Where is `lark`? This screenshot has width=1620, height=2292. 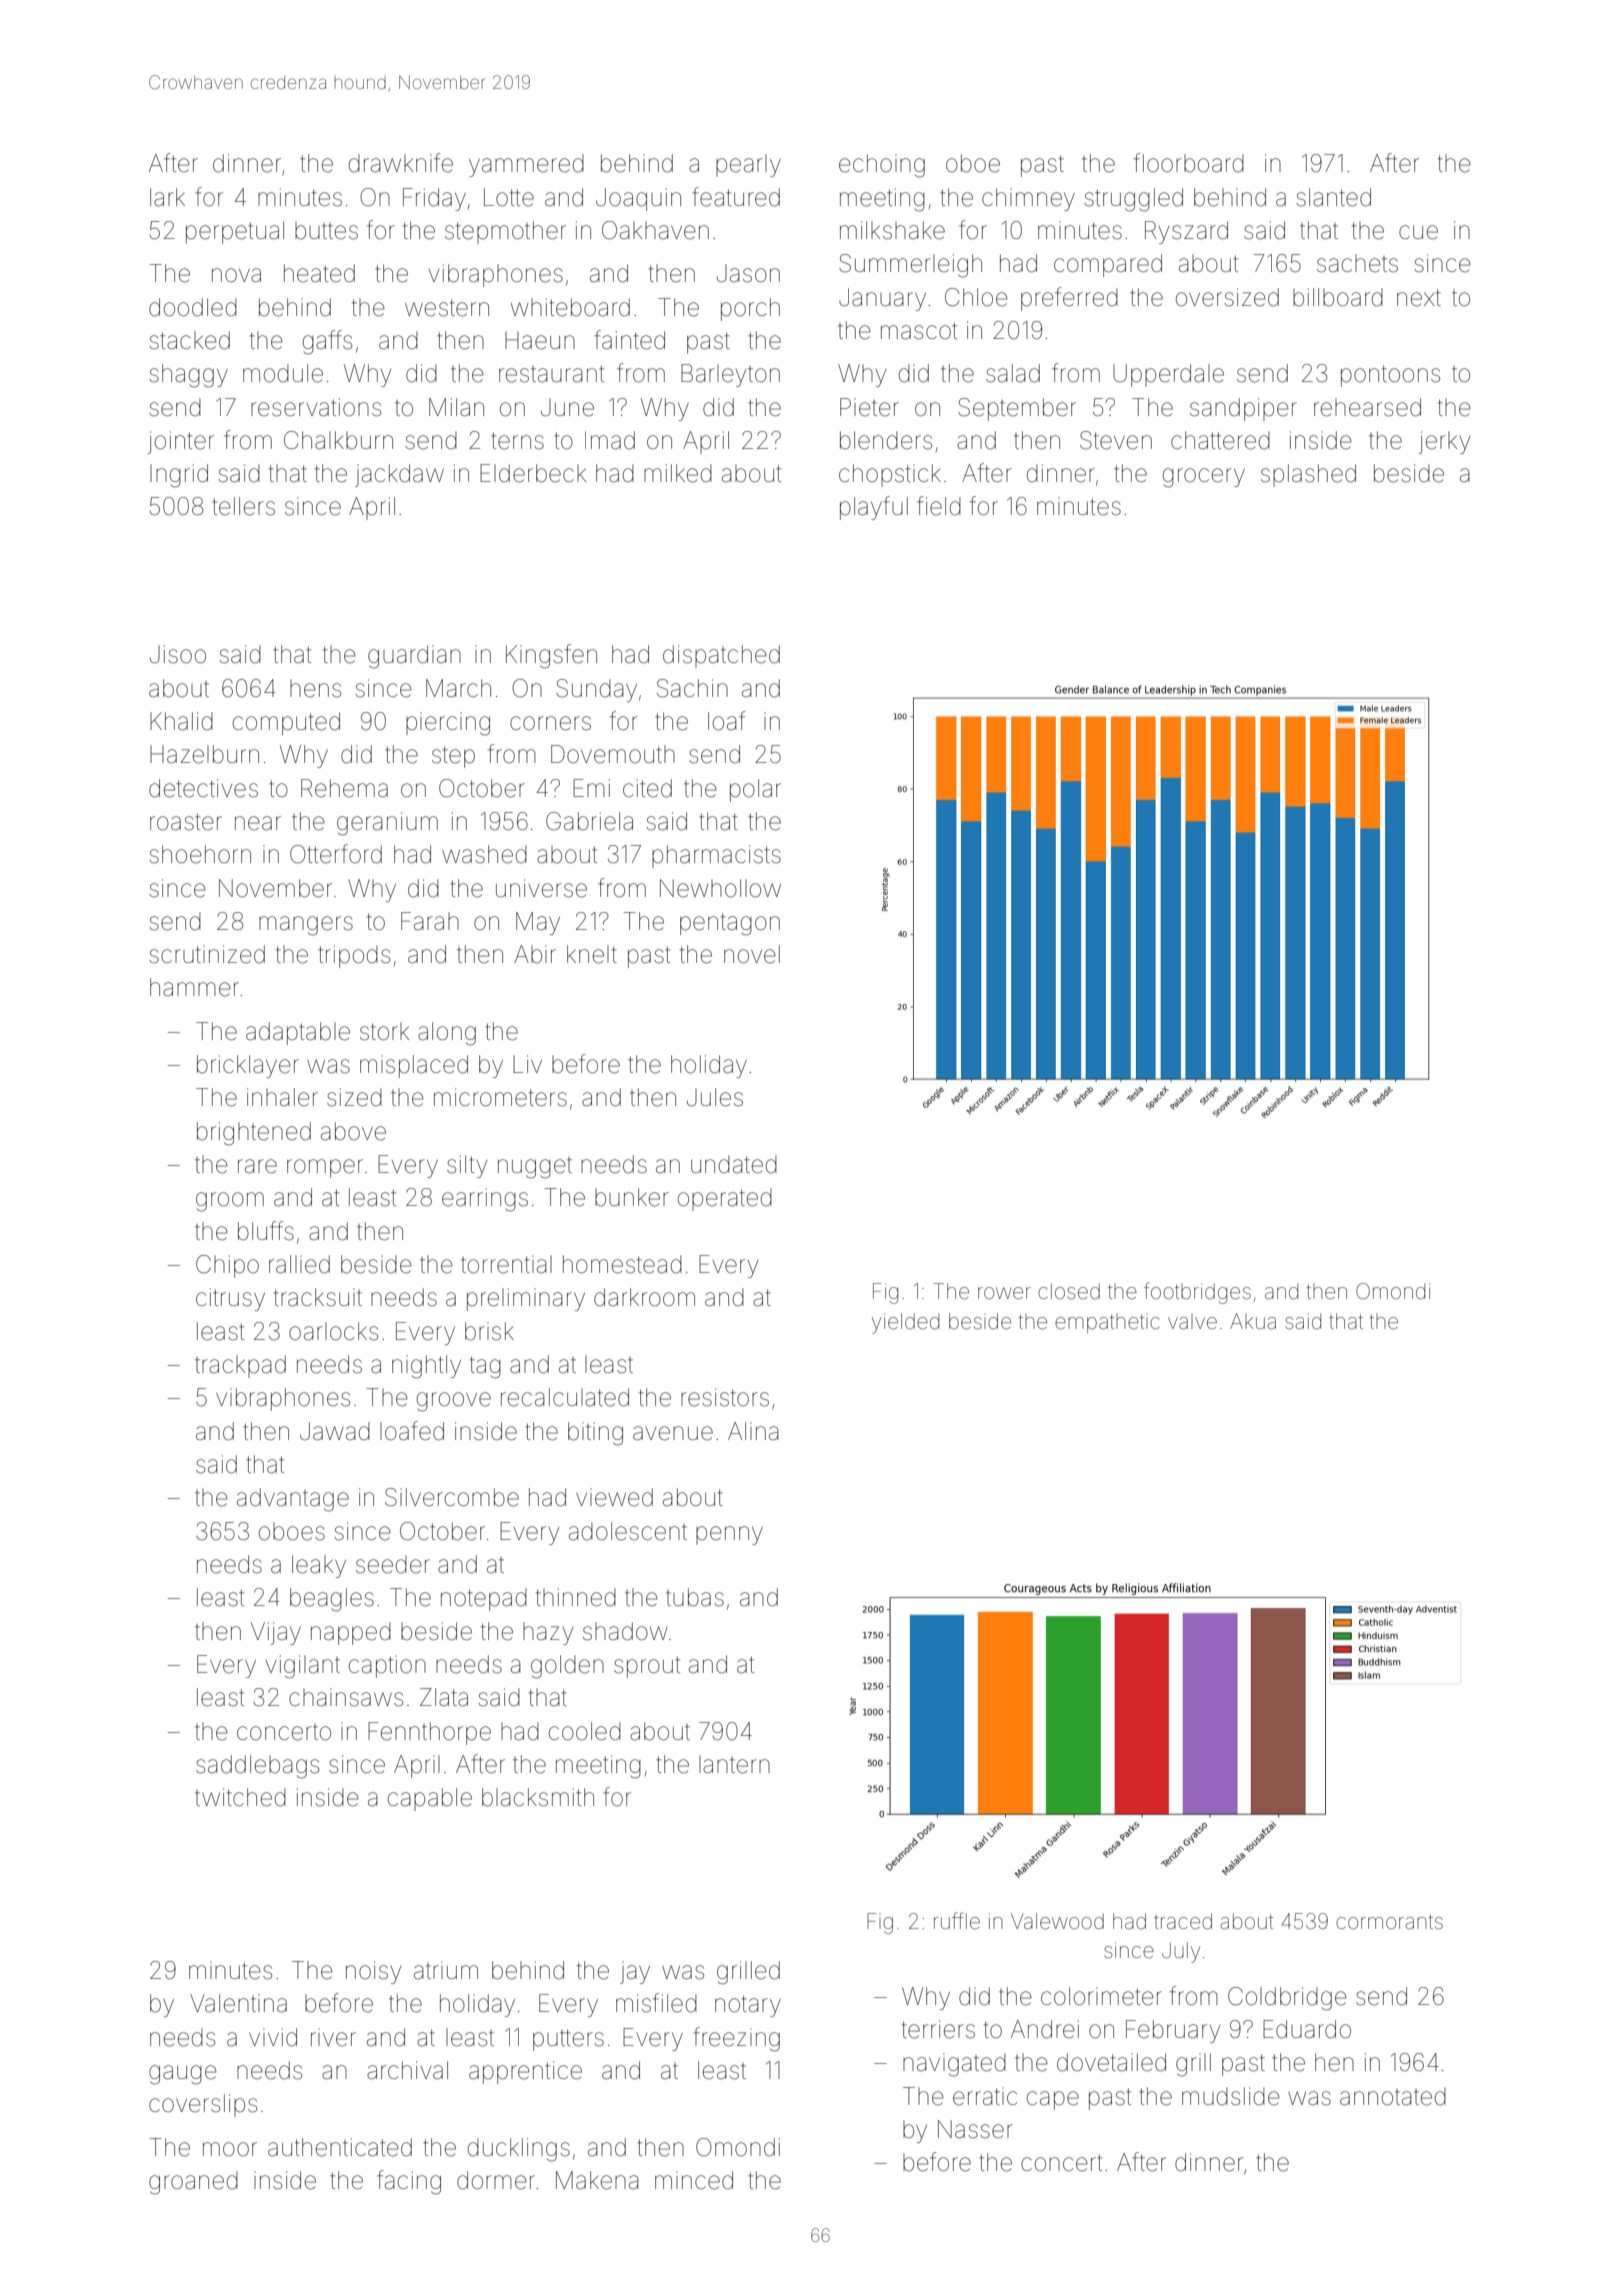 lark is located at coordinates (167, 197).
